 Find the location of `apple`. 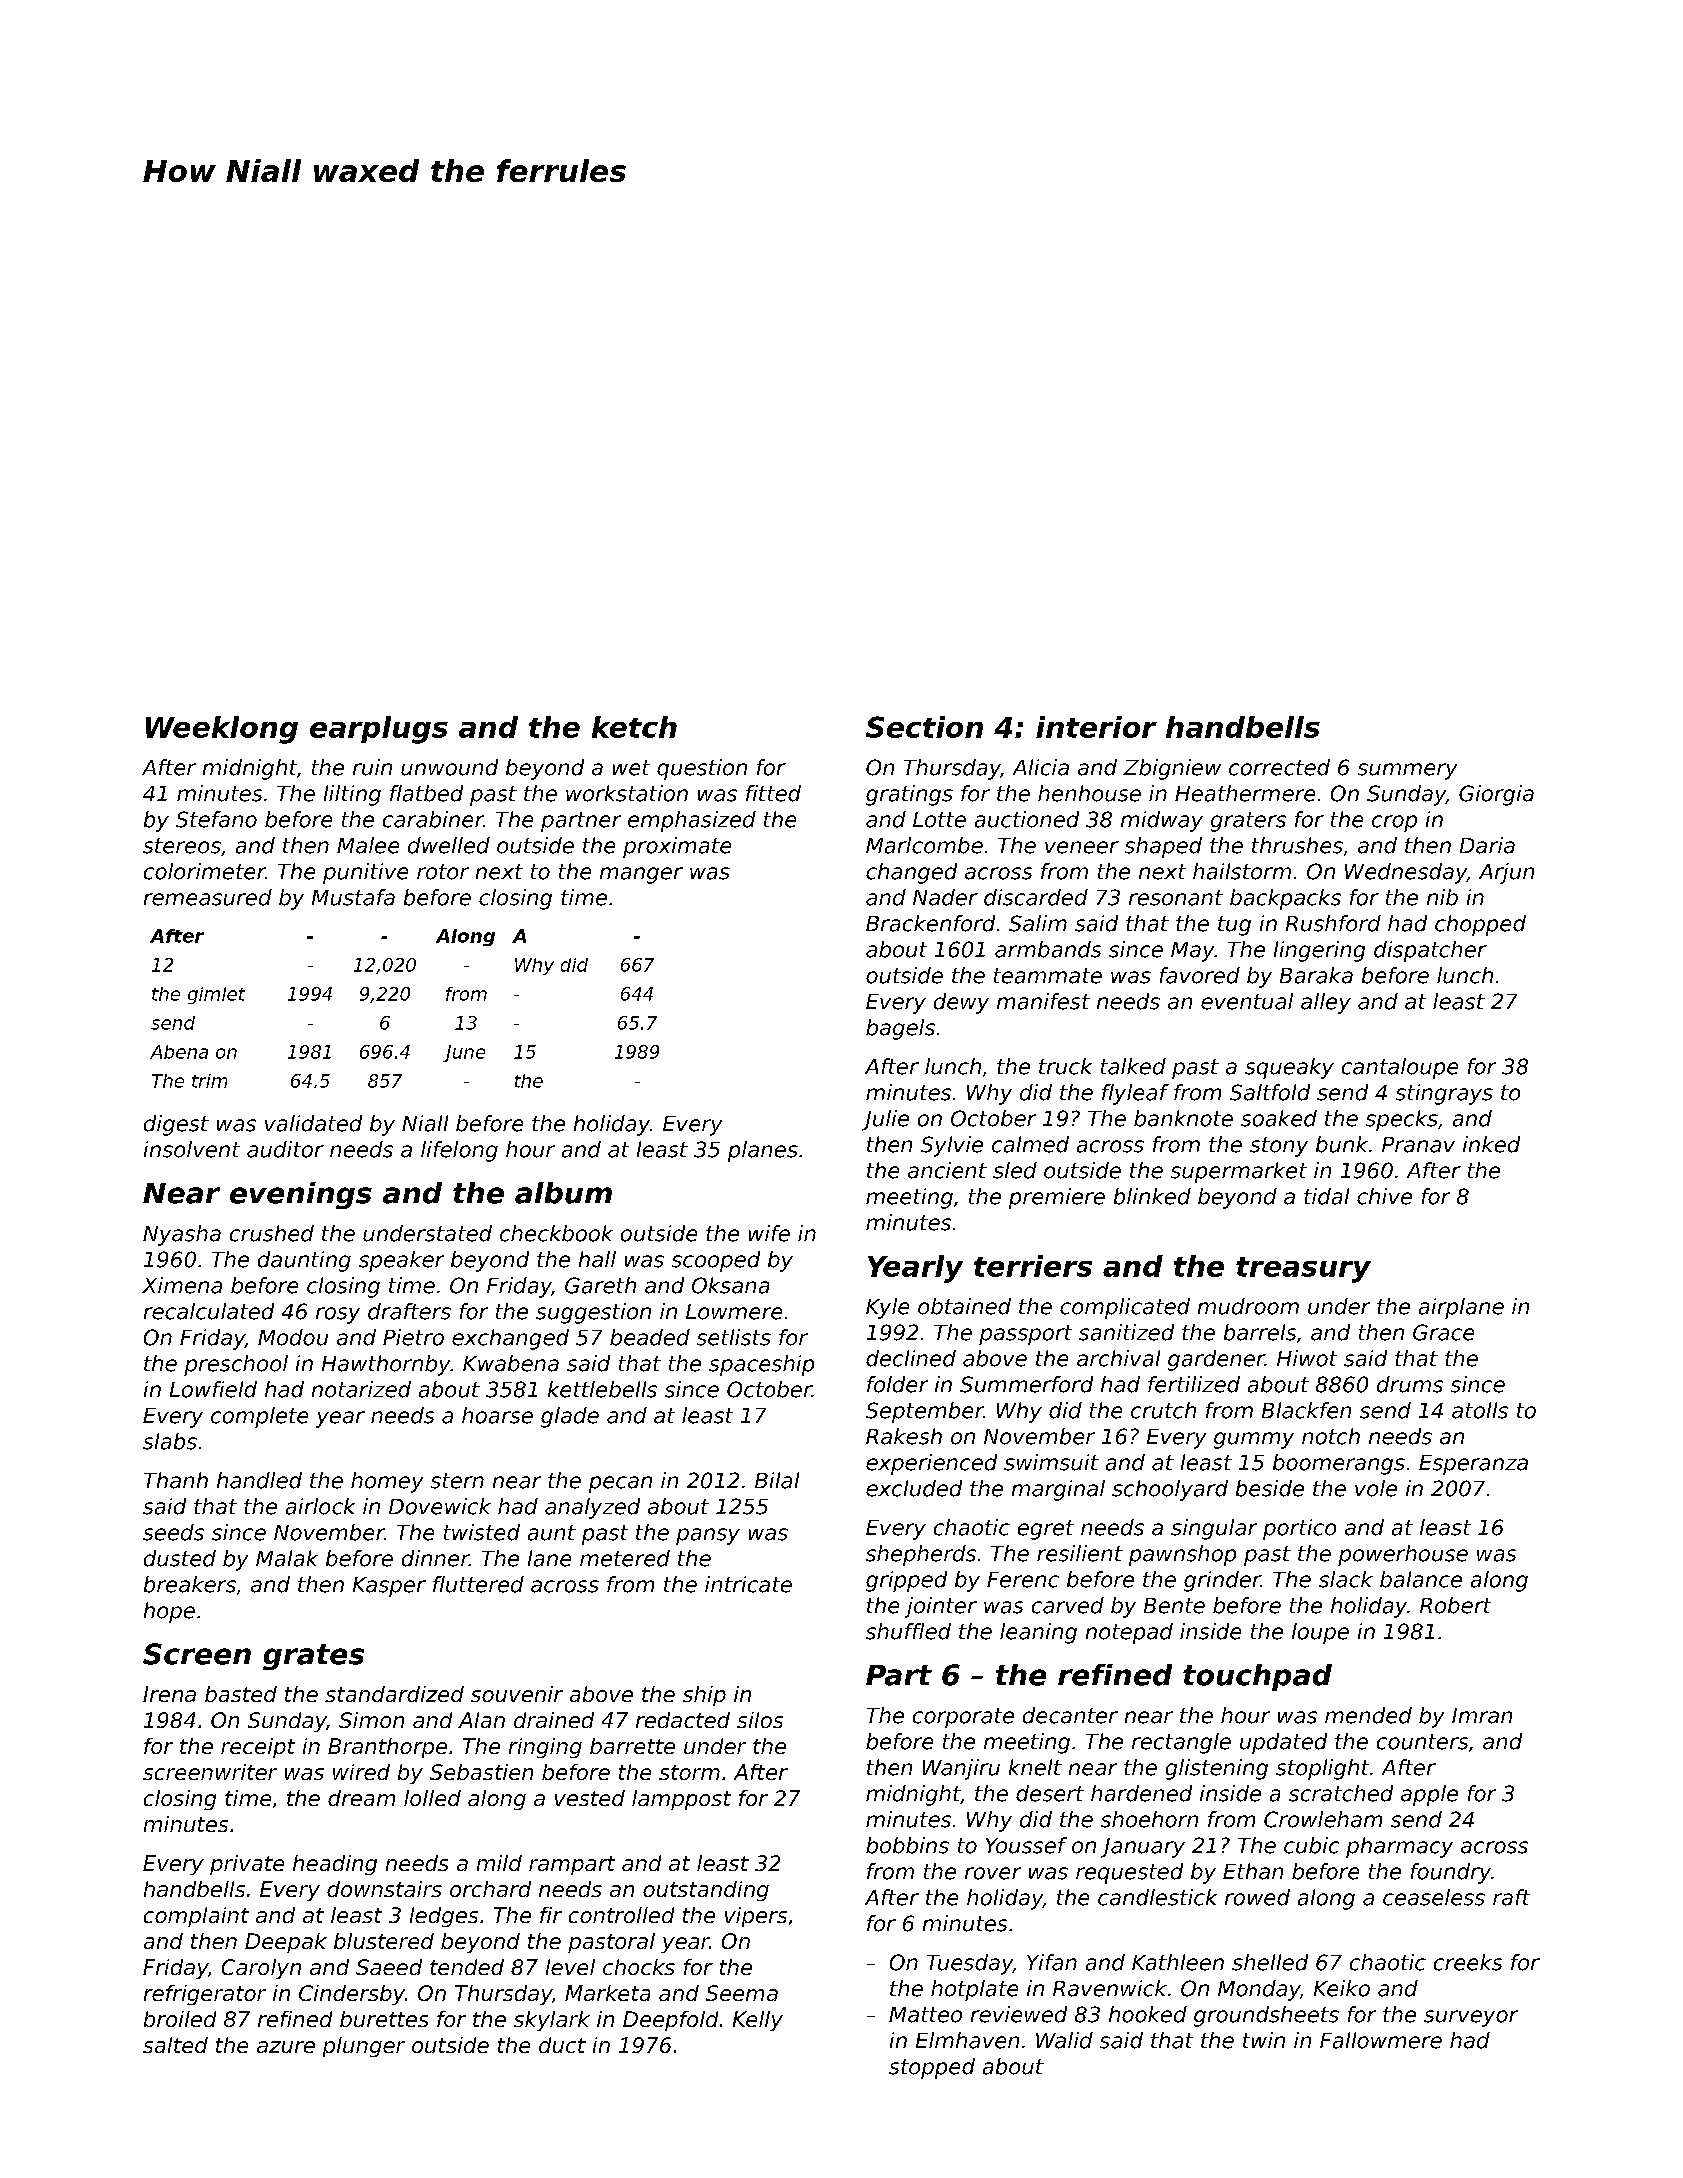

apple is located at coordinates (1429, 1795).
